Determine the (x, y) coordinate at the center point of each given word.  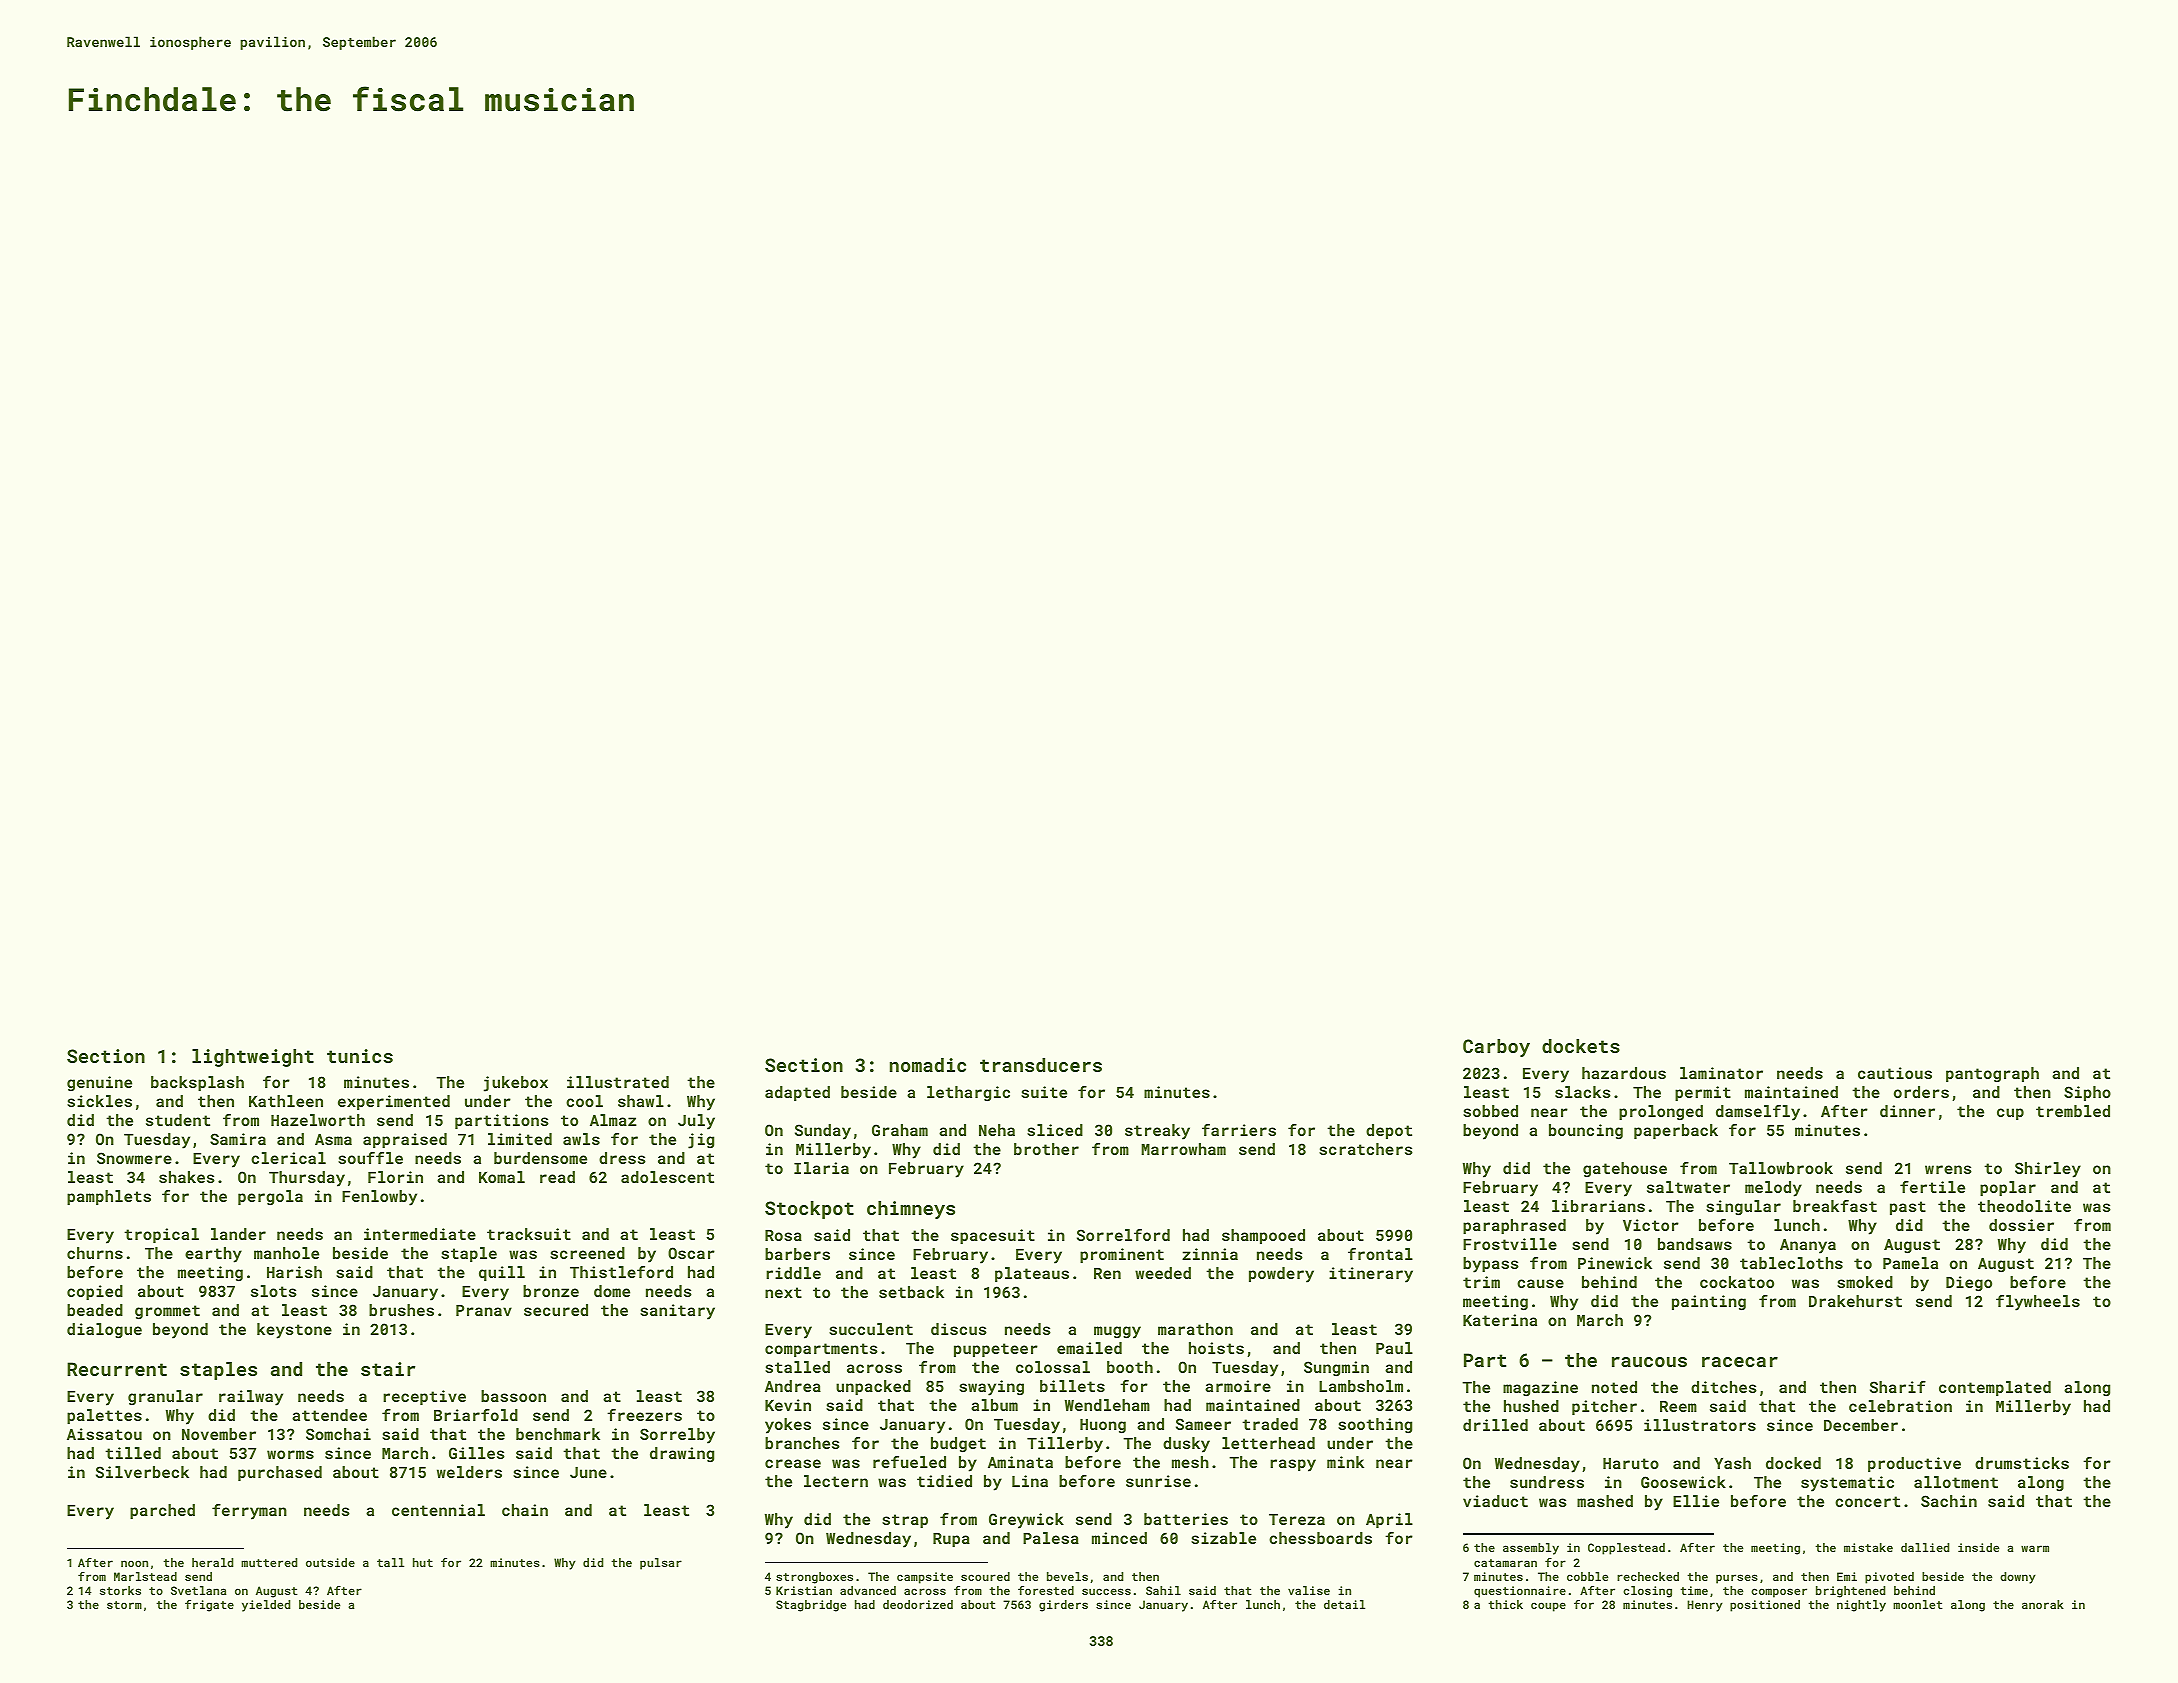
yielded (266, 1606)
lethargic (968, 1094)
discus (959, 1329)
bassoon (513, 1396)
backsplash (197, 1083)
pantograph (1992, 1075)
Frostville (1510, 1244)
